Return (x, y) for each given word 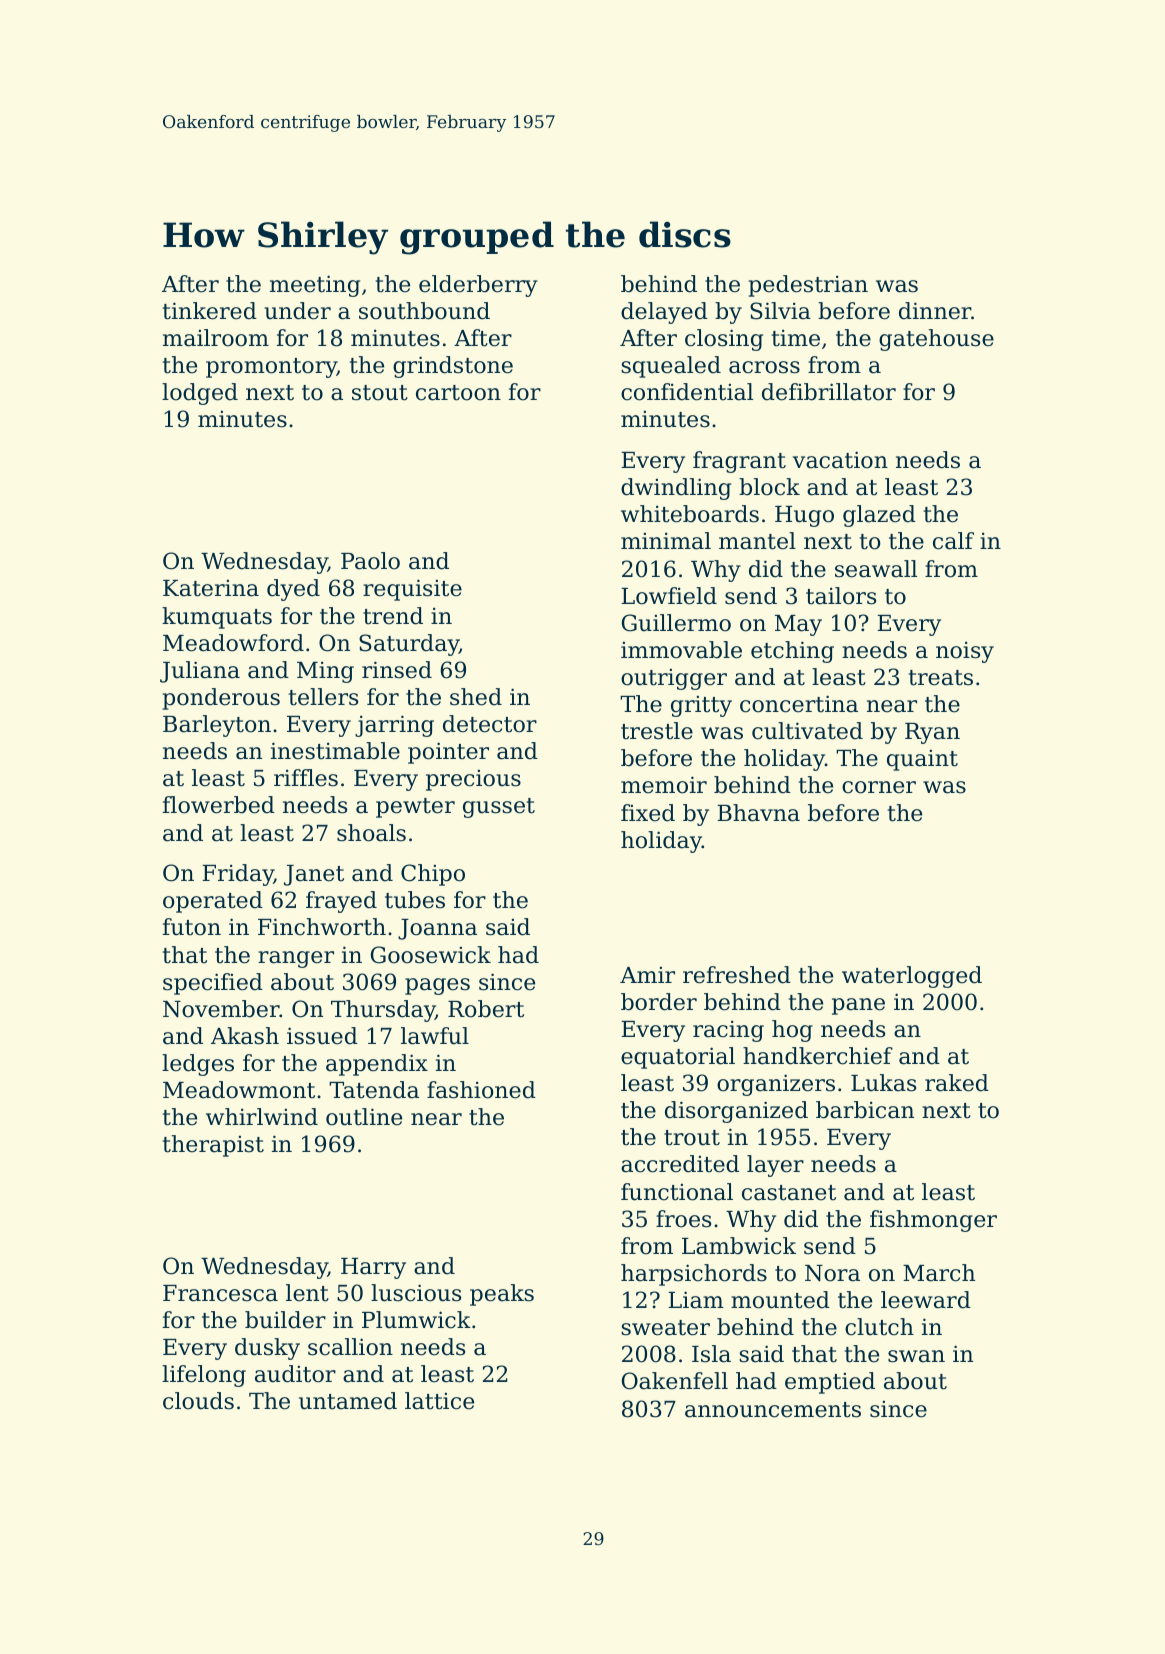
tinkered (210, 311)
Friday (238, 875)
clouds (198, 1401)
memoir (664, 785)
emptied (830, 1383)
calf (953, 541)
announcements (773, 1410)
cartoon (458, 393)
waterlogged (912, 977)
